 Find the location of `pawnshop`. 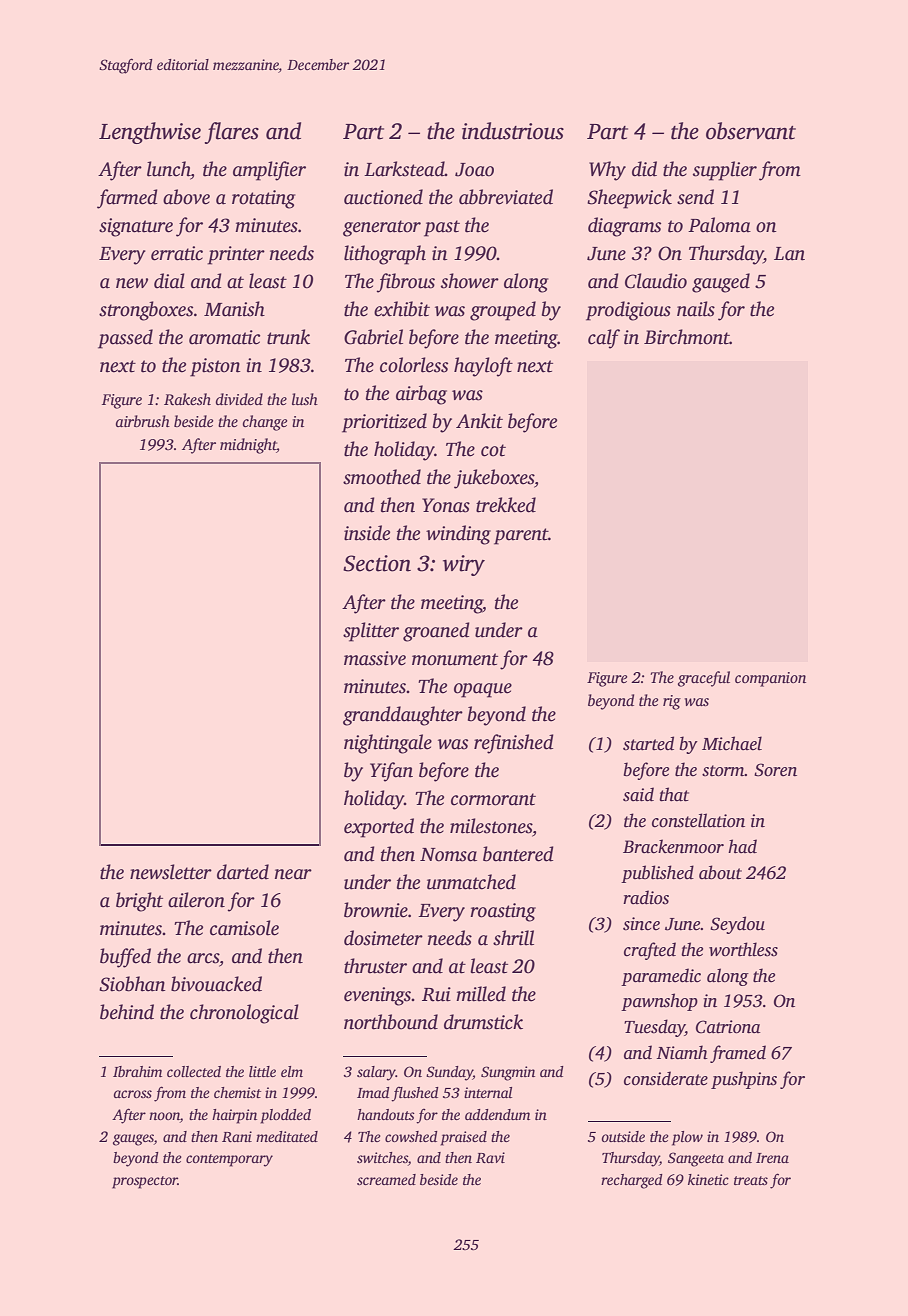

pawnshop is located at coordinates (659, 1002).
